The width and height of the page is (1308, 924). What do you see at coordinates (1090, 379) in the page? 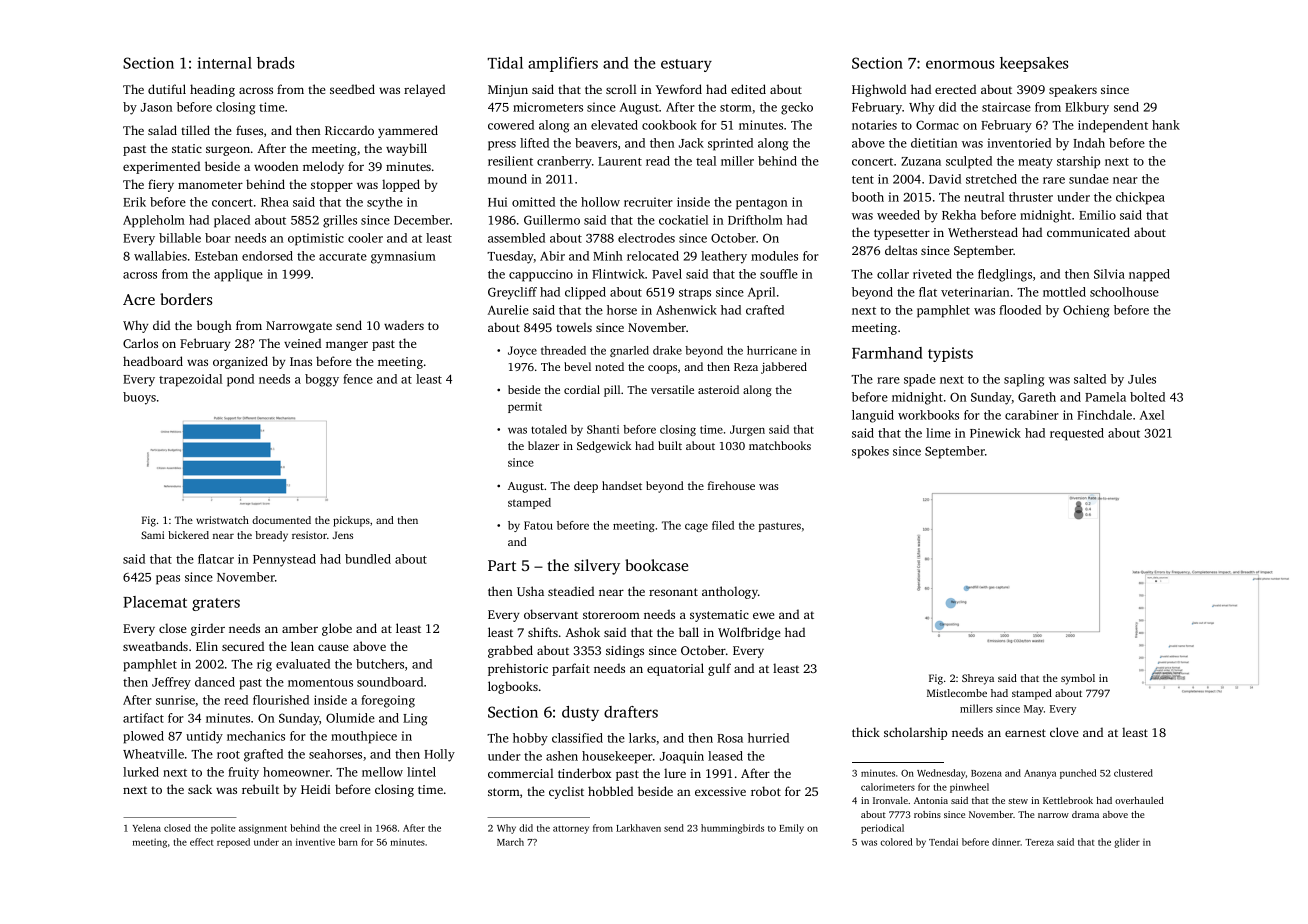
I see `salted` at bounding box center [1090, 379].
